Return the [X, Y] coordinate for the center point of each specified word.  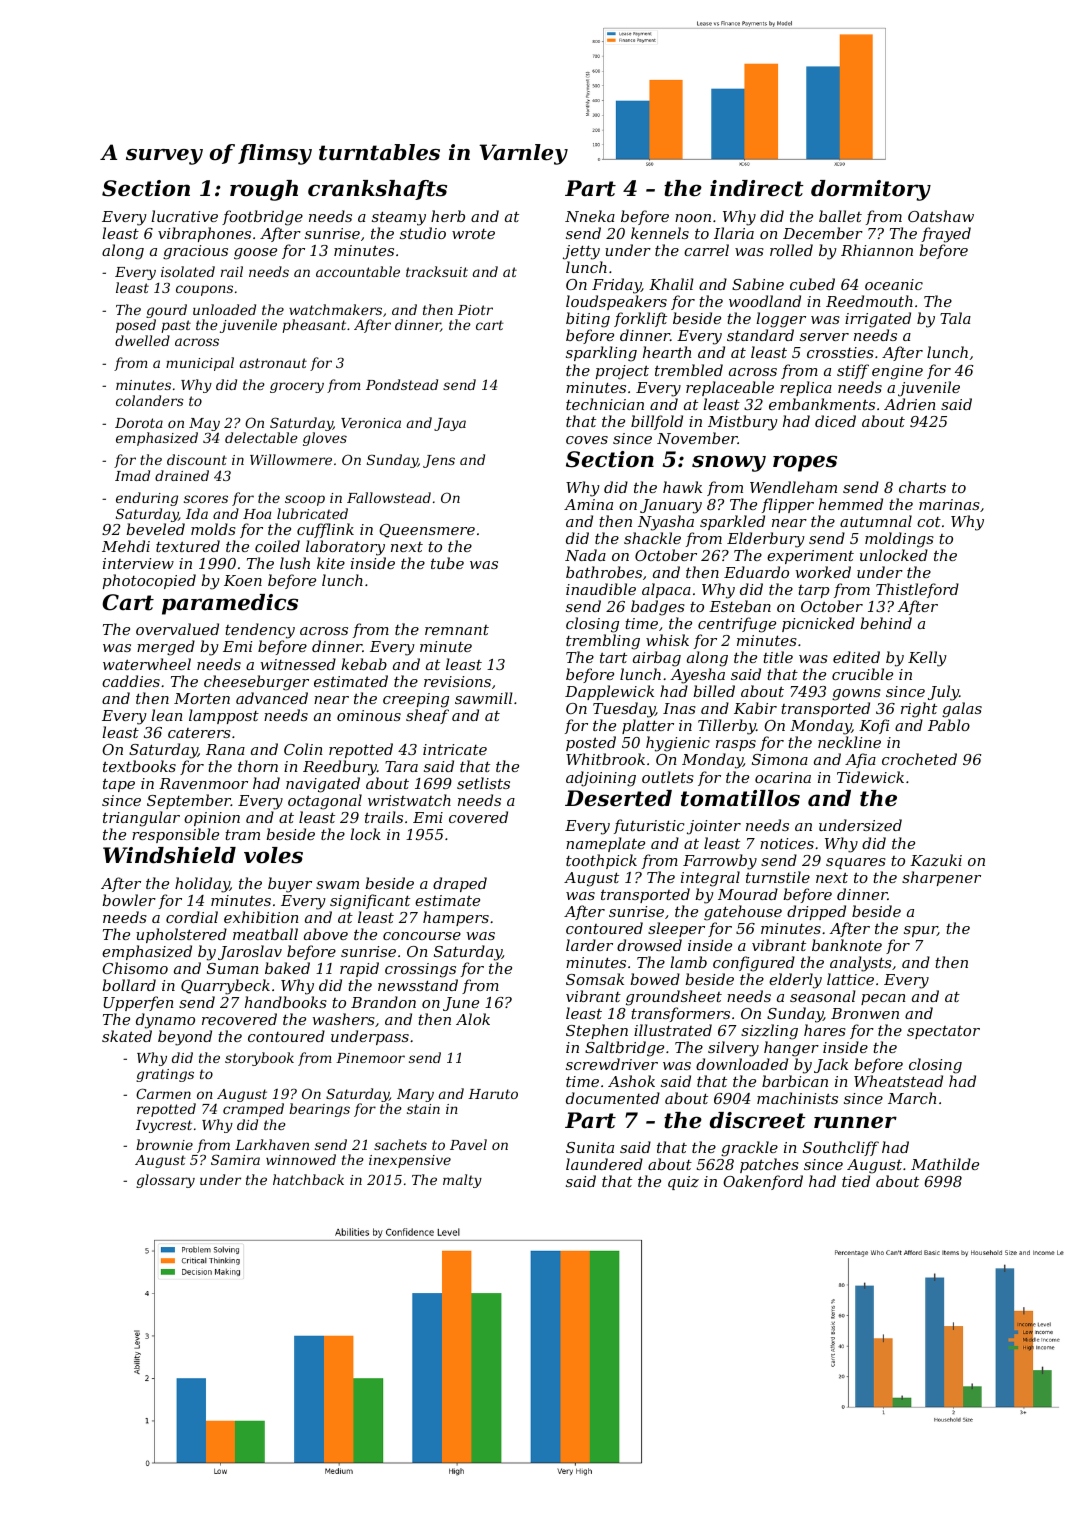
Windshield [169, 855]
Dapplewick [609, 692]
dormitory [871, 190]
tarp [814, 591]
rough [264, 190]
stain [423, 1109]
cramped [253, 1110]
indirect [757, 188]
